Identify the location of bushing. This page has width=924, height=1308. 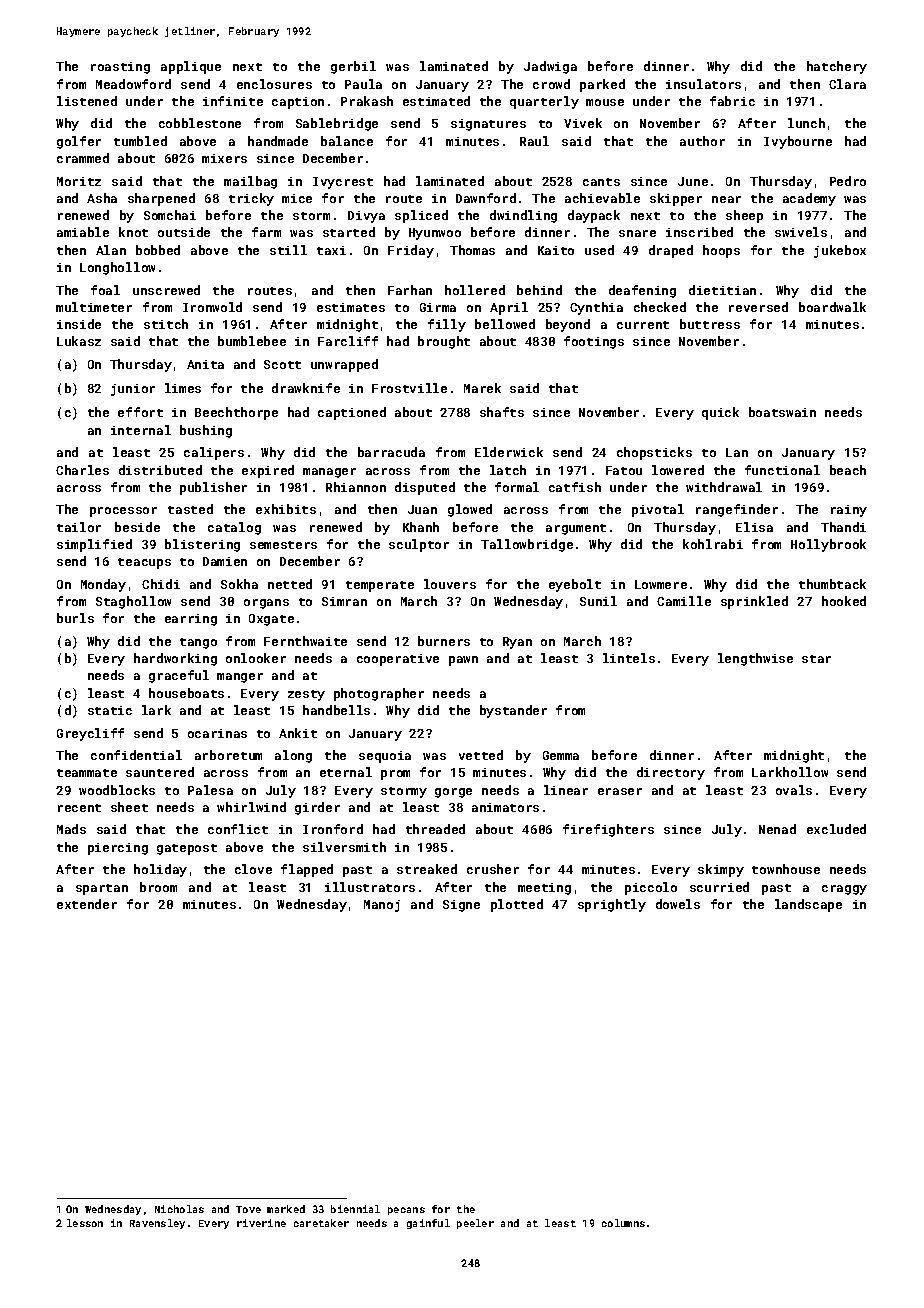
(206, 431).
